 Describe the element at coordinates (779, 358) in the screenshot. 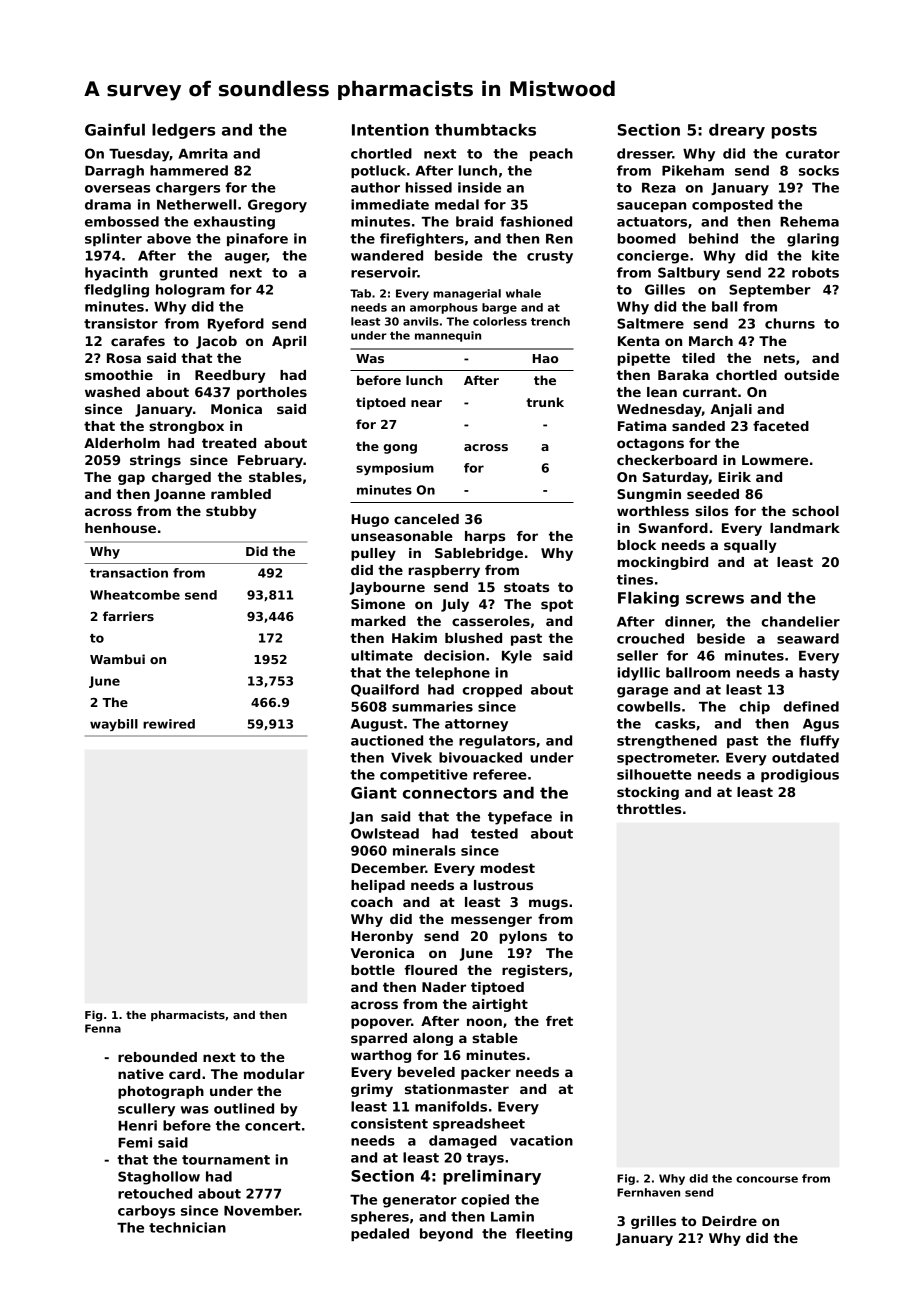

I see `nets` at that location.
